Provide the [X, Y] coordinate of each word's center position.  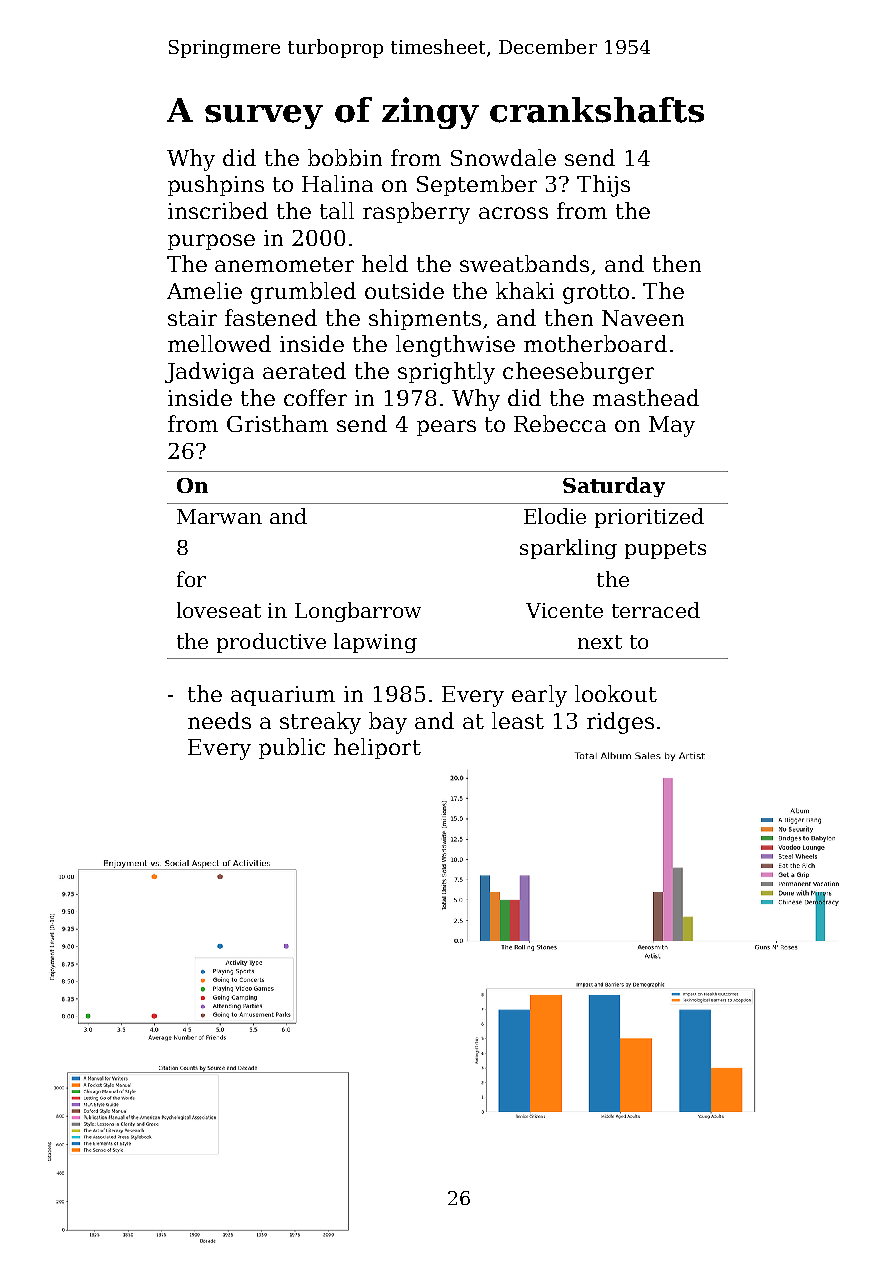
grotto [596, 294]
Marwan [219, 516]
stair [192, 318]
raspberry [416, 213]
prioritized [649, 518]
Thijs [603, 186]
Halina [337, 183]
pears [446, 428]
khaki [525, 290]
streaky [320, 723]
